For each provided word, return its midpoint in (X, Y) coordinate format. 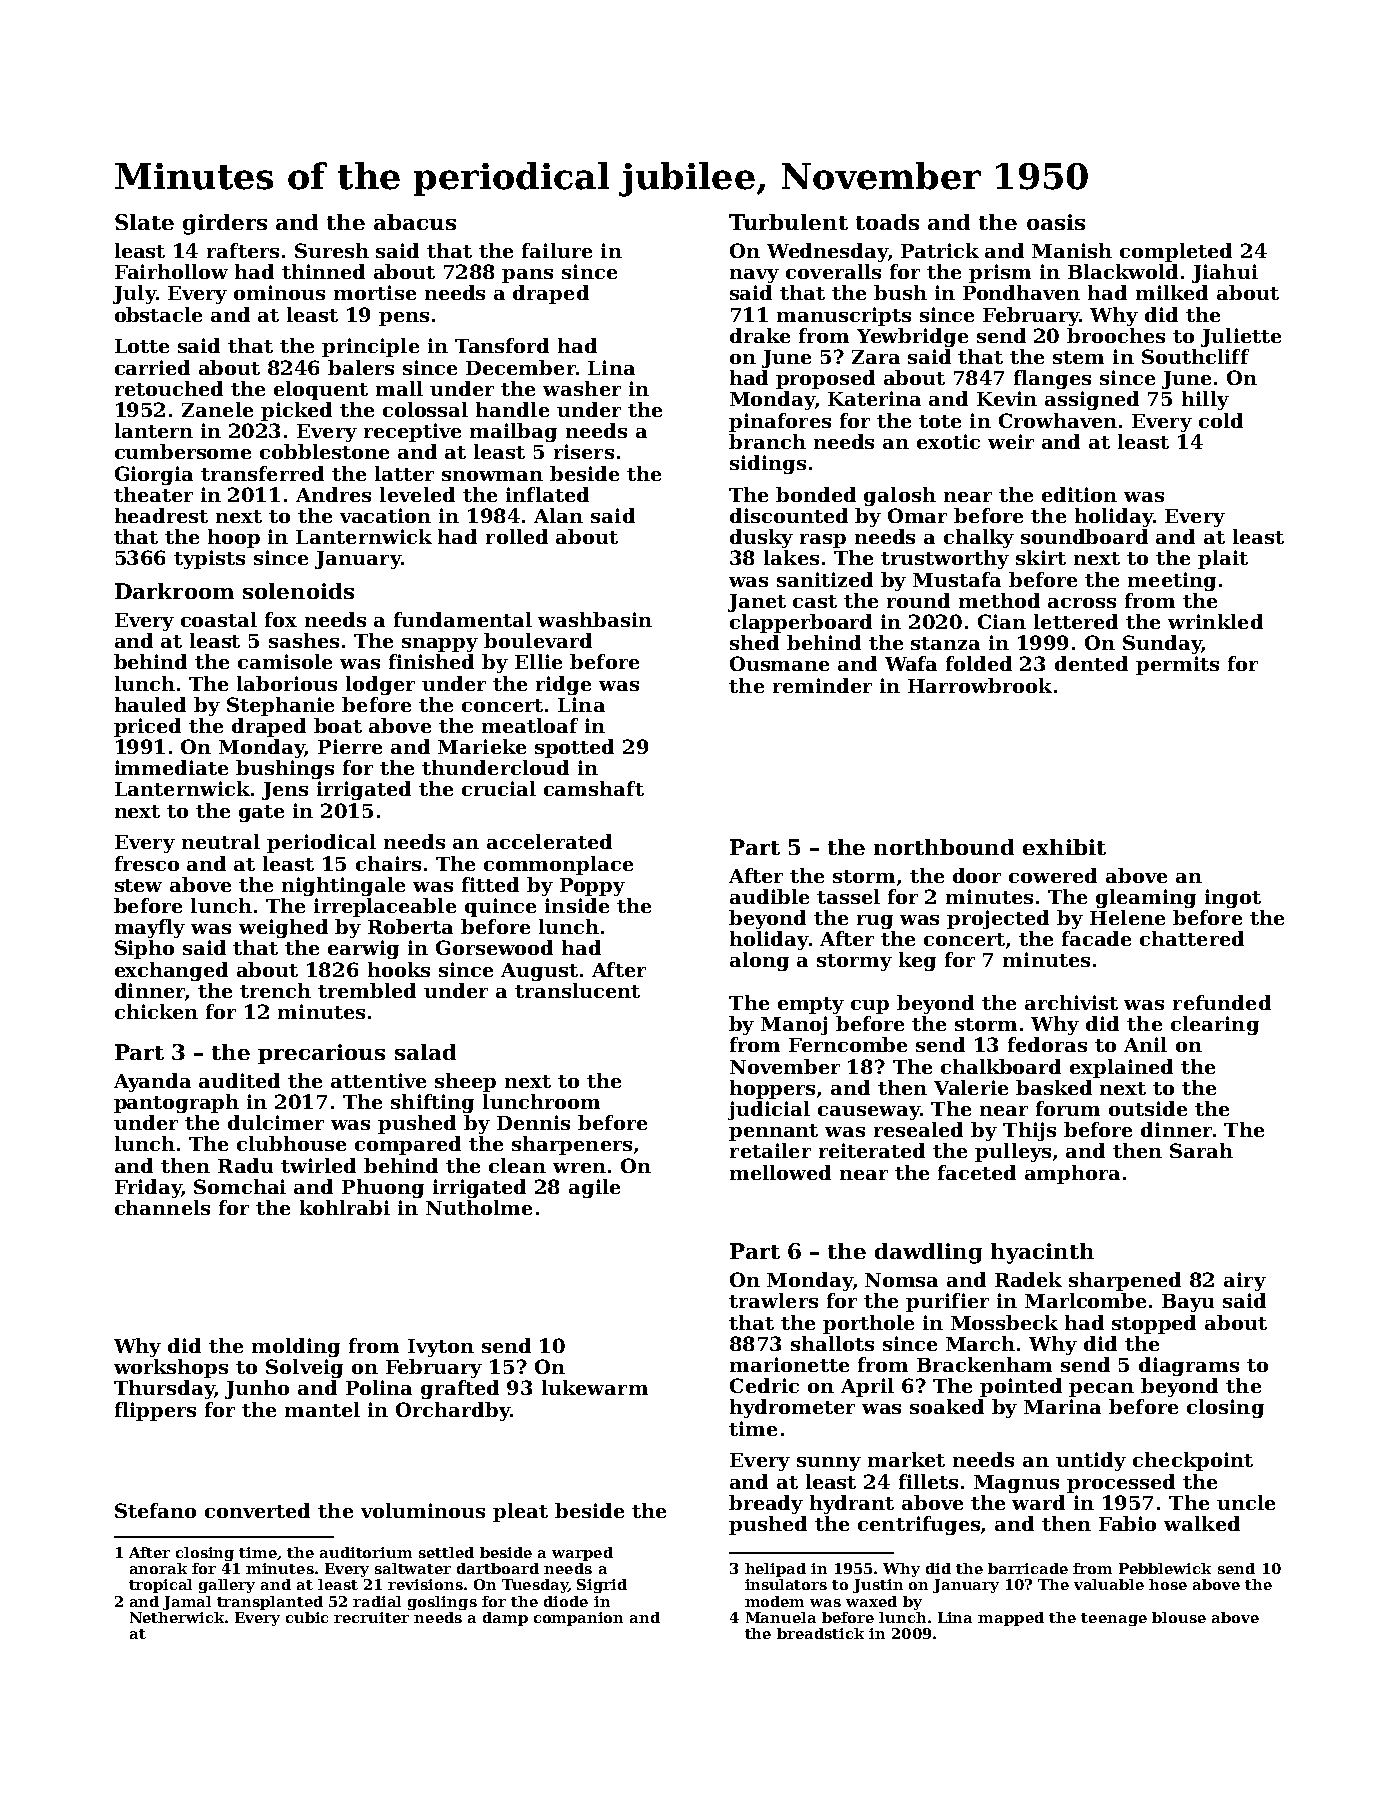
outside (1148, 1108)
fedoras (1047, 1044)
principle (370, 347)
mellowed (780, 1172)
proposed (825, 379)
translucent (577, 990)
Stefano (155, 1510)
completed (1176, 252)
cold (1221, 420)
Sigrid (602, 1586)
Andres (333, 494)
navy (754, 276)
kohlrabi (345, 1207)
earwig (363, 949)
